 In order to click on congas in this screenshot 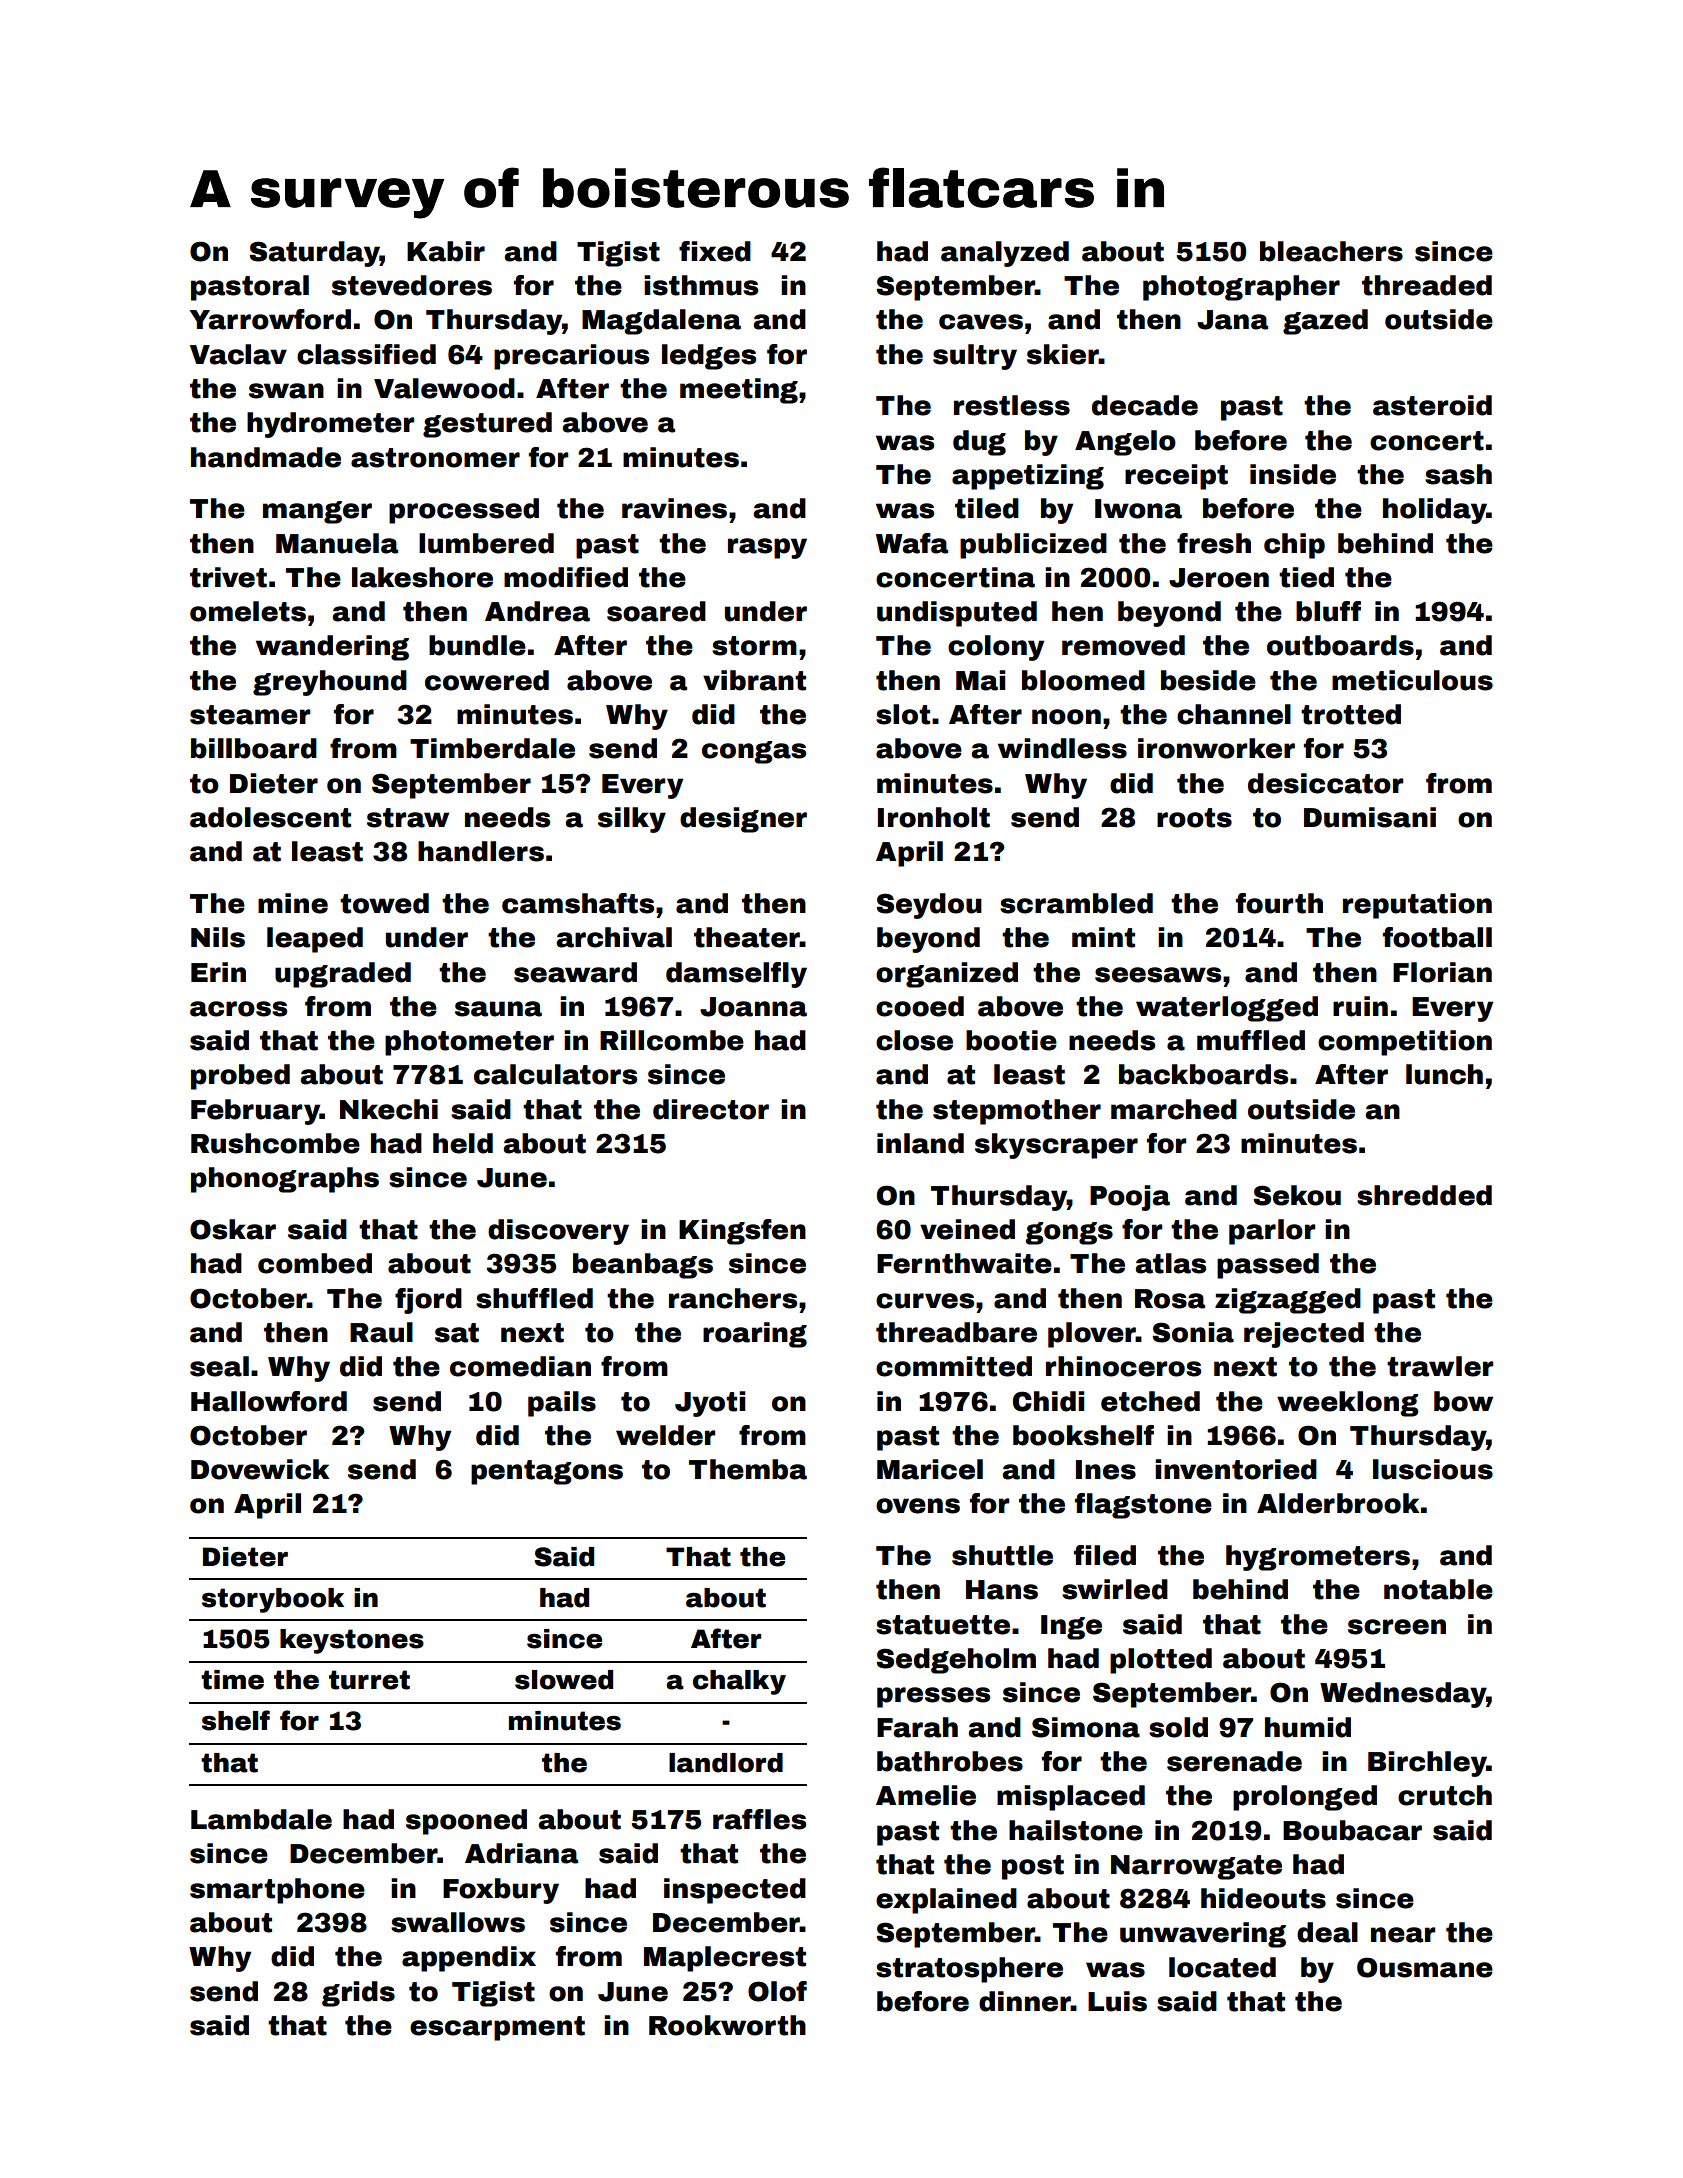, I will do `click(754, 752)`.
